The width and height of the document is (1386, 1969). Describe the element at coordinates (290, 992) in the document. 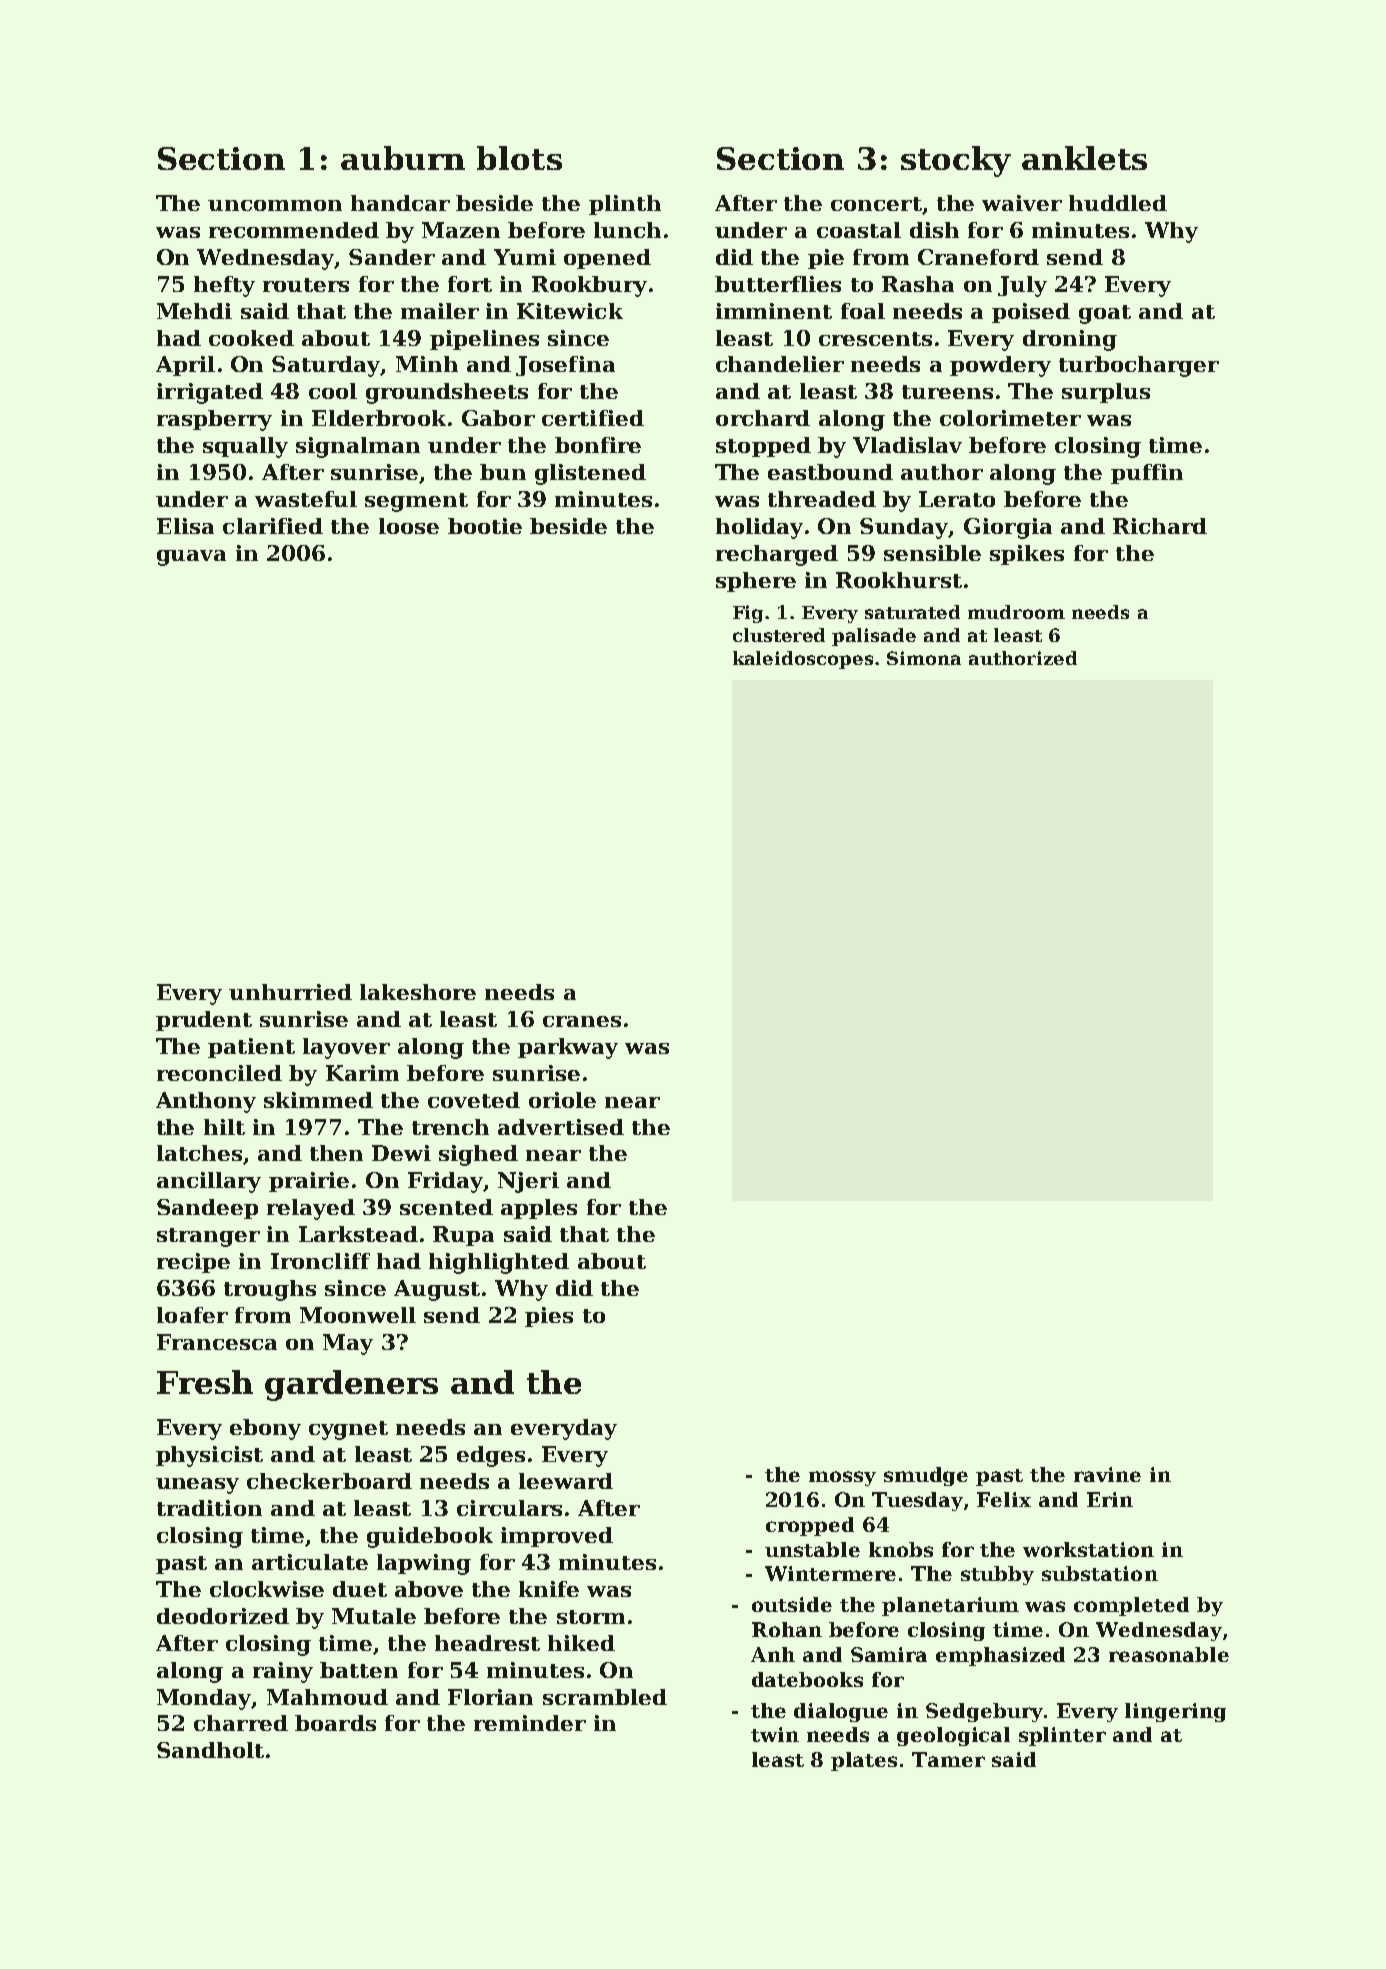

I see `unhurried` at that location.
